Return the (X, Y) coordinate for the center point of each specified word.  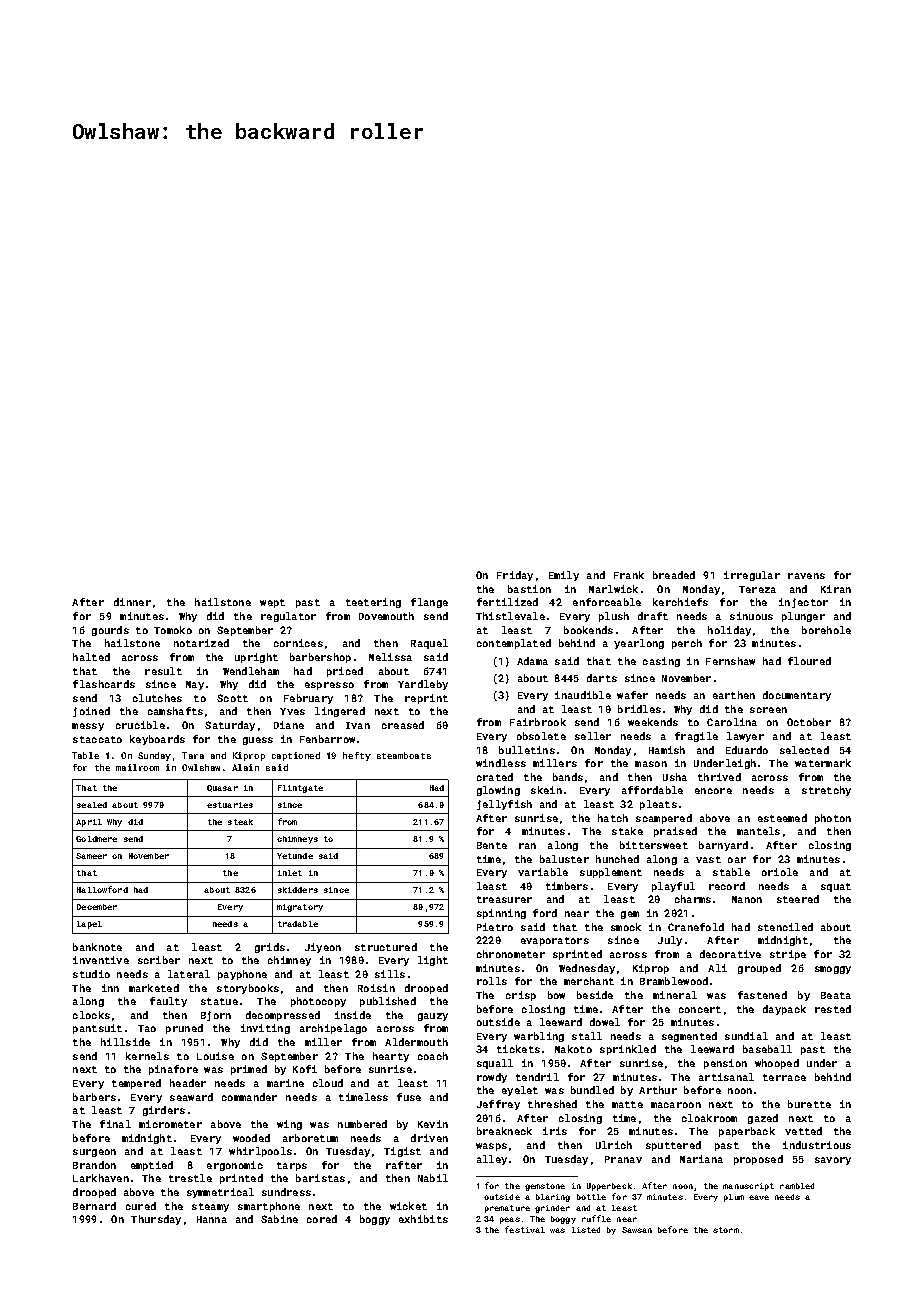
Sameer (91, 856)
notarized (201, 643)
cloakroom (709, 1118)
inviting (265, 1029)
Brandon (94, 1165)
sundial (746, 1036)
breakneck (504, 1131)
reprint (426, 699)
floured (809, 661)
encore (713, 791)
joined (91, 712)
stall (587, 1036)
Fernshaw (730, 661)
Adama (532, 661)
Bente (492, 845)
